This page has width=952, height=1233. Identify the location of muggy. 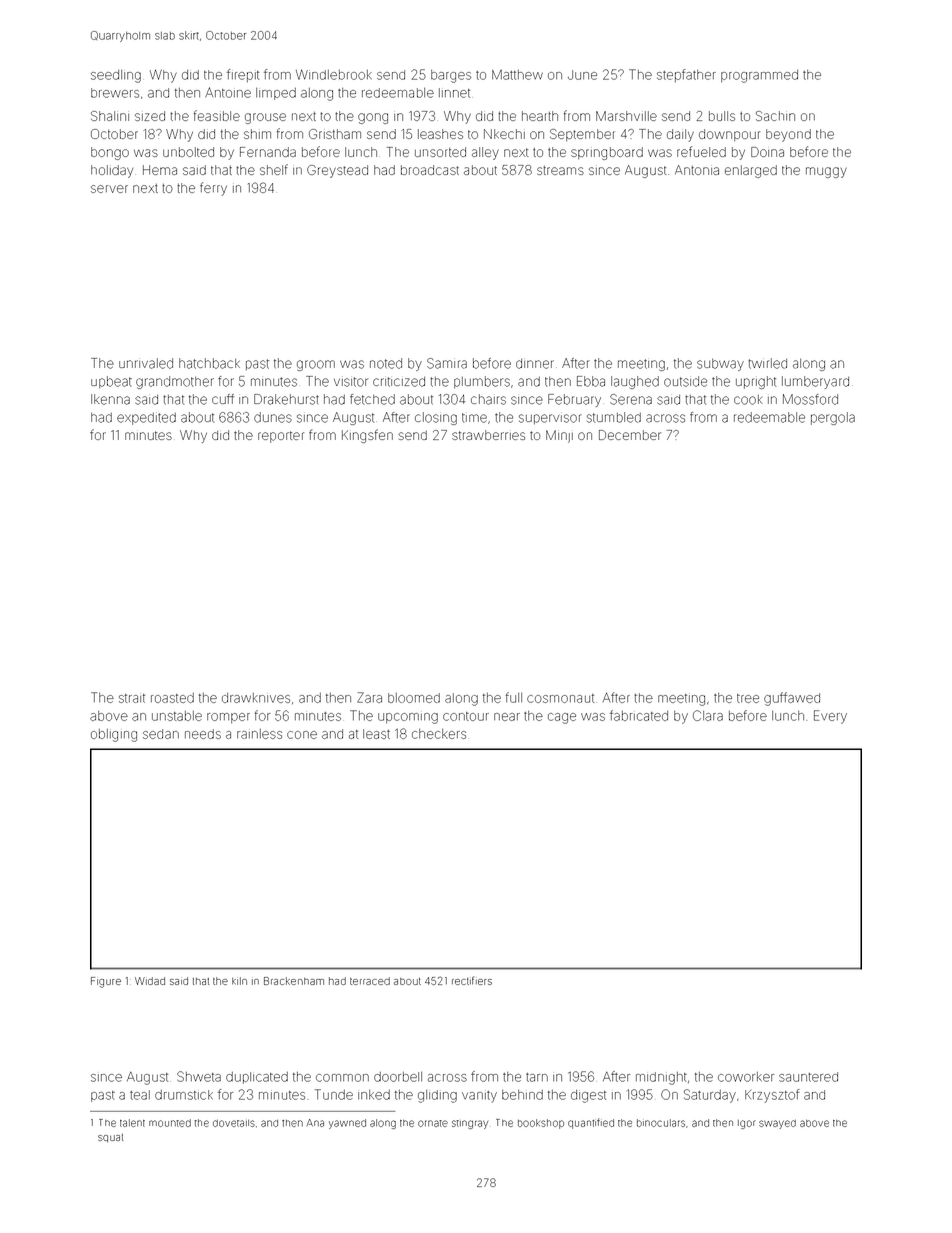
(826, 172).
